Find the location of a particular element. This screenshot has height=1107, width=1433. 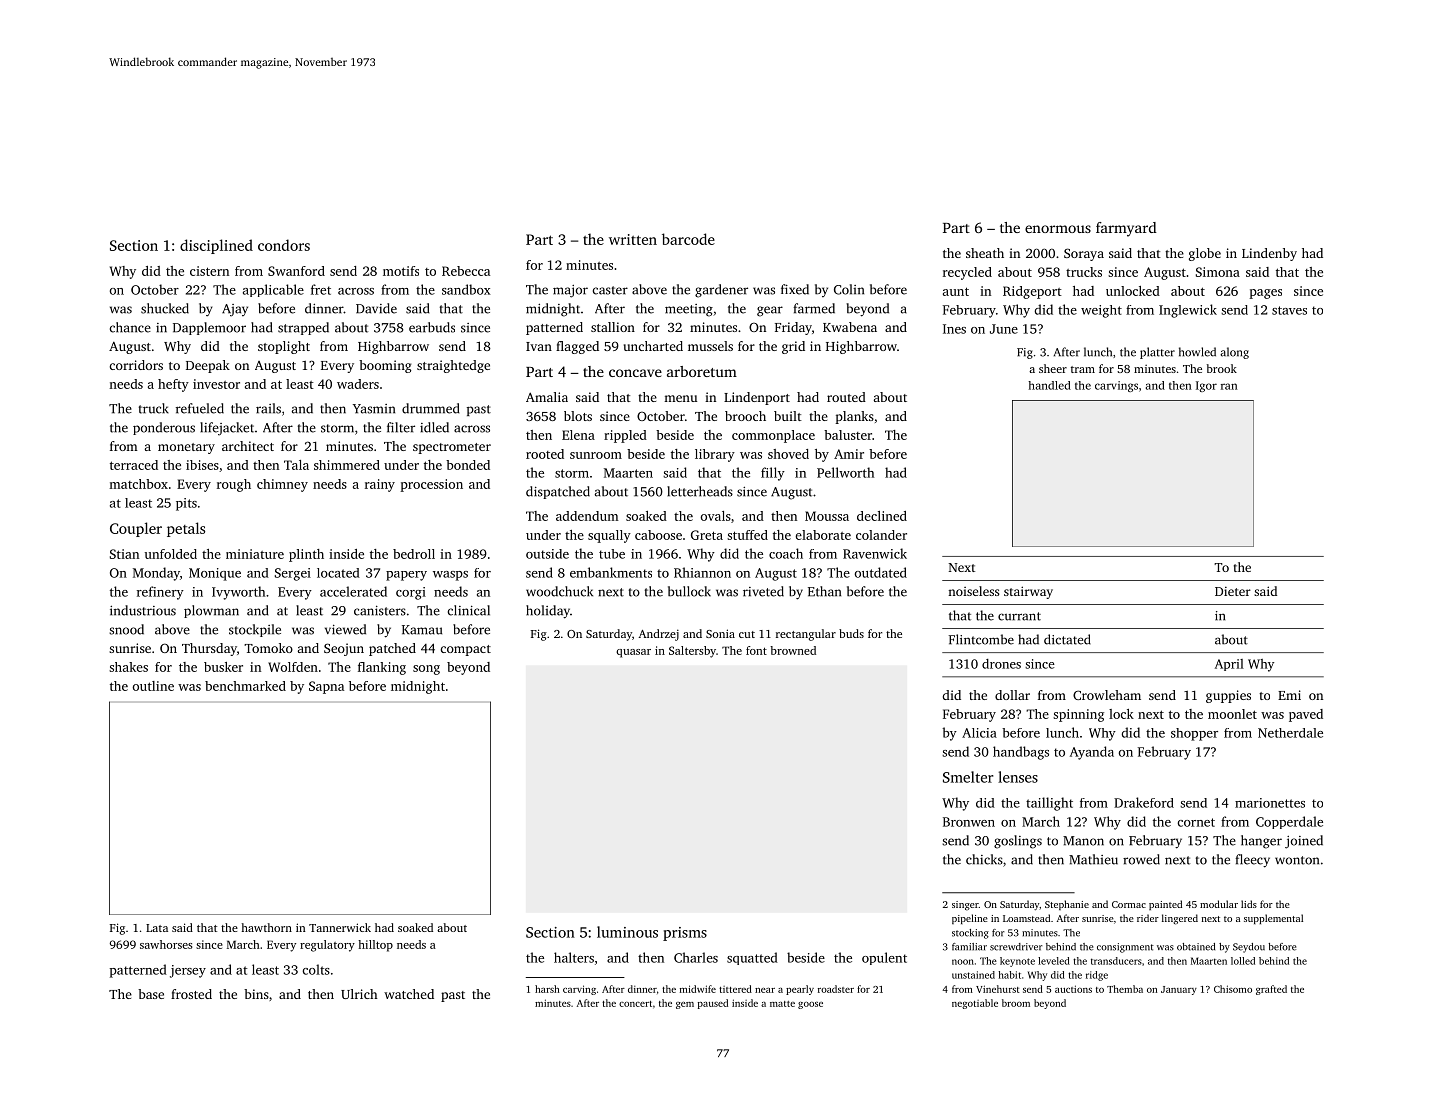

colander is located at coordinates (881, 535).
